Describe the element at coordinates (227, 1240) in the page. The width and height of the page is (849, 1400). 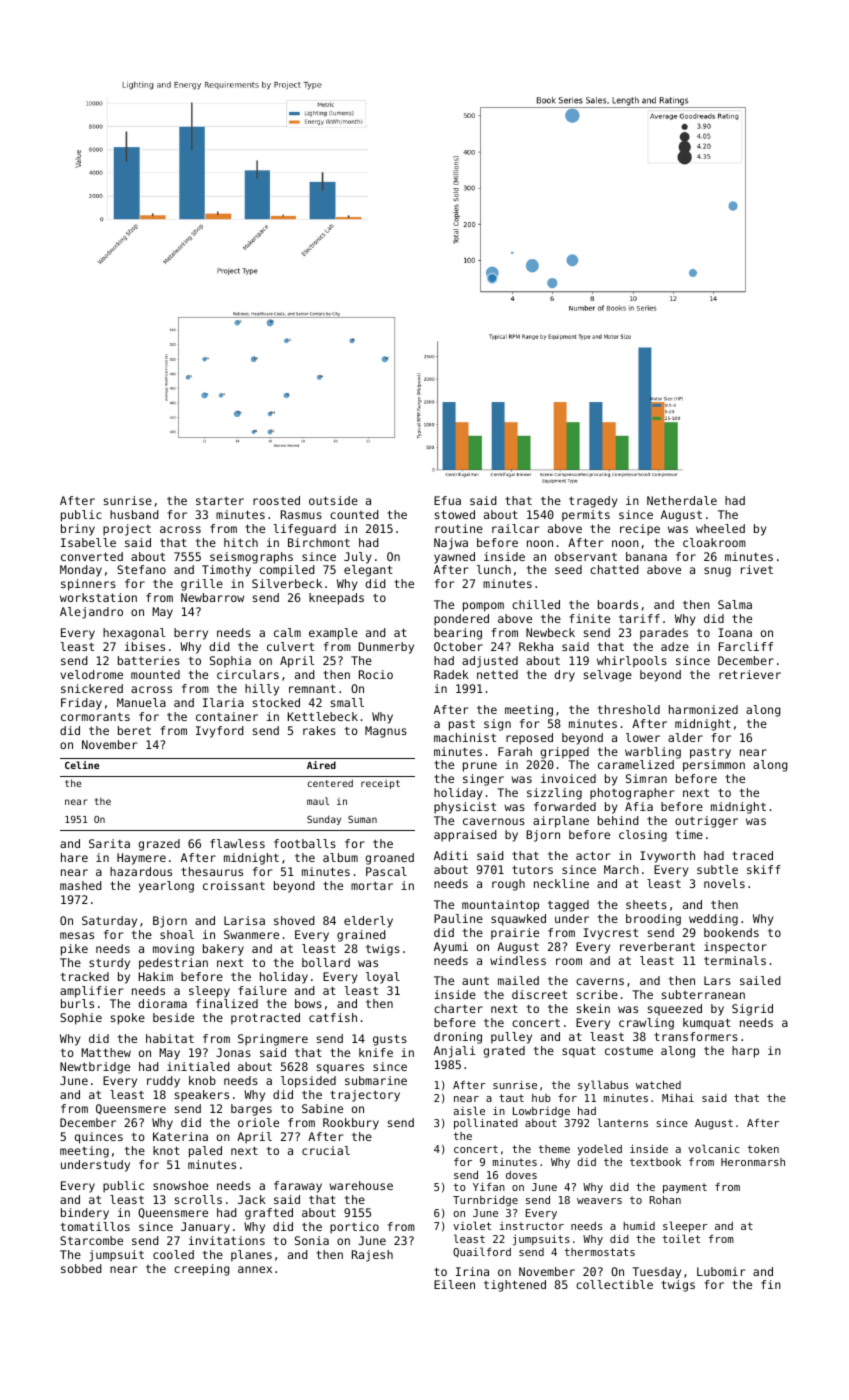
I see `invitations` at that location.
